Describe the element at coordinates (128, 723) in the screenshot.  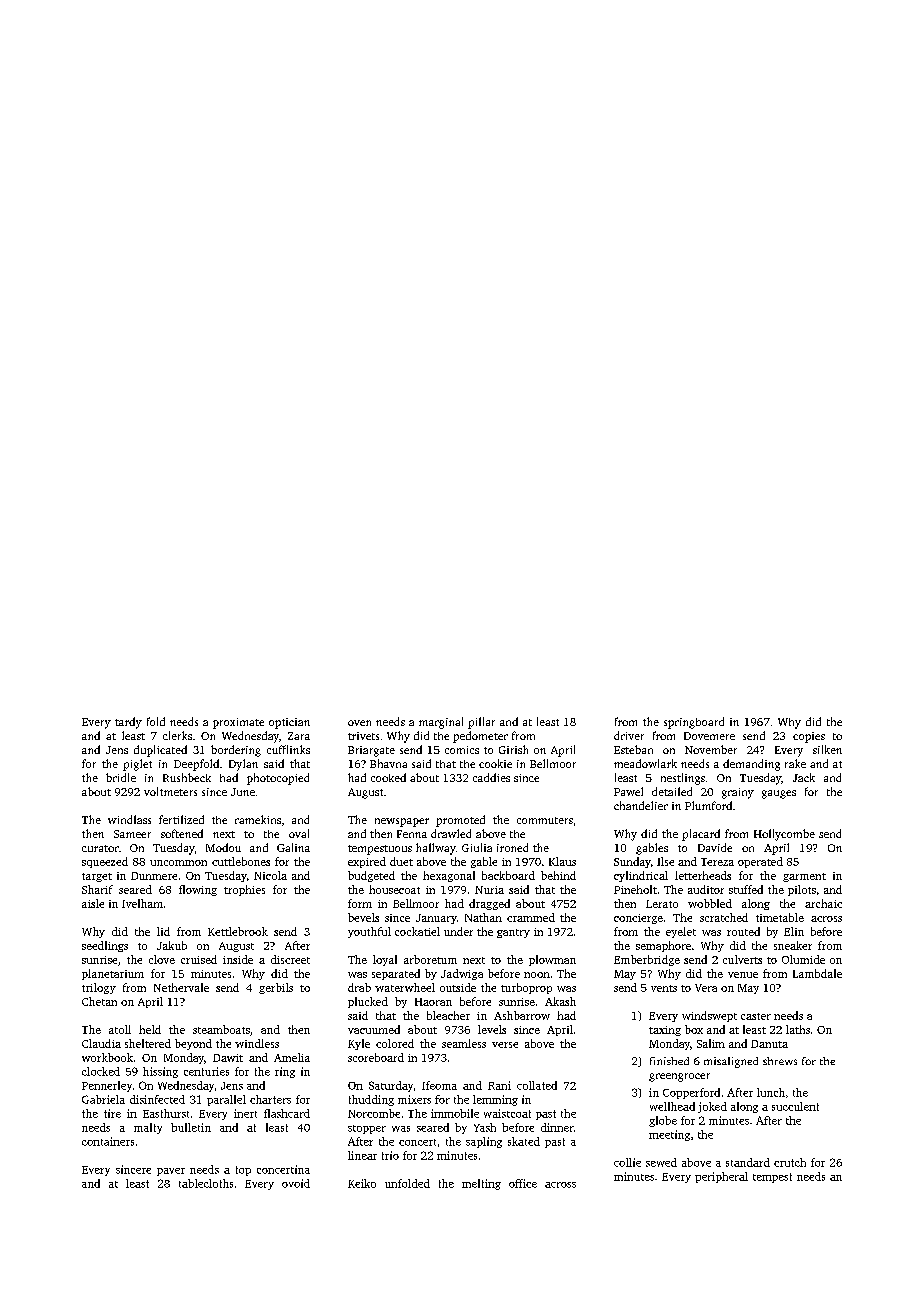
I see `tardy` at that location.
